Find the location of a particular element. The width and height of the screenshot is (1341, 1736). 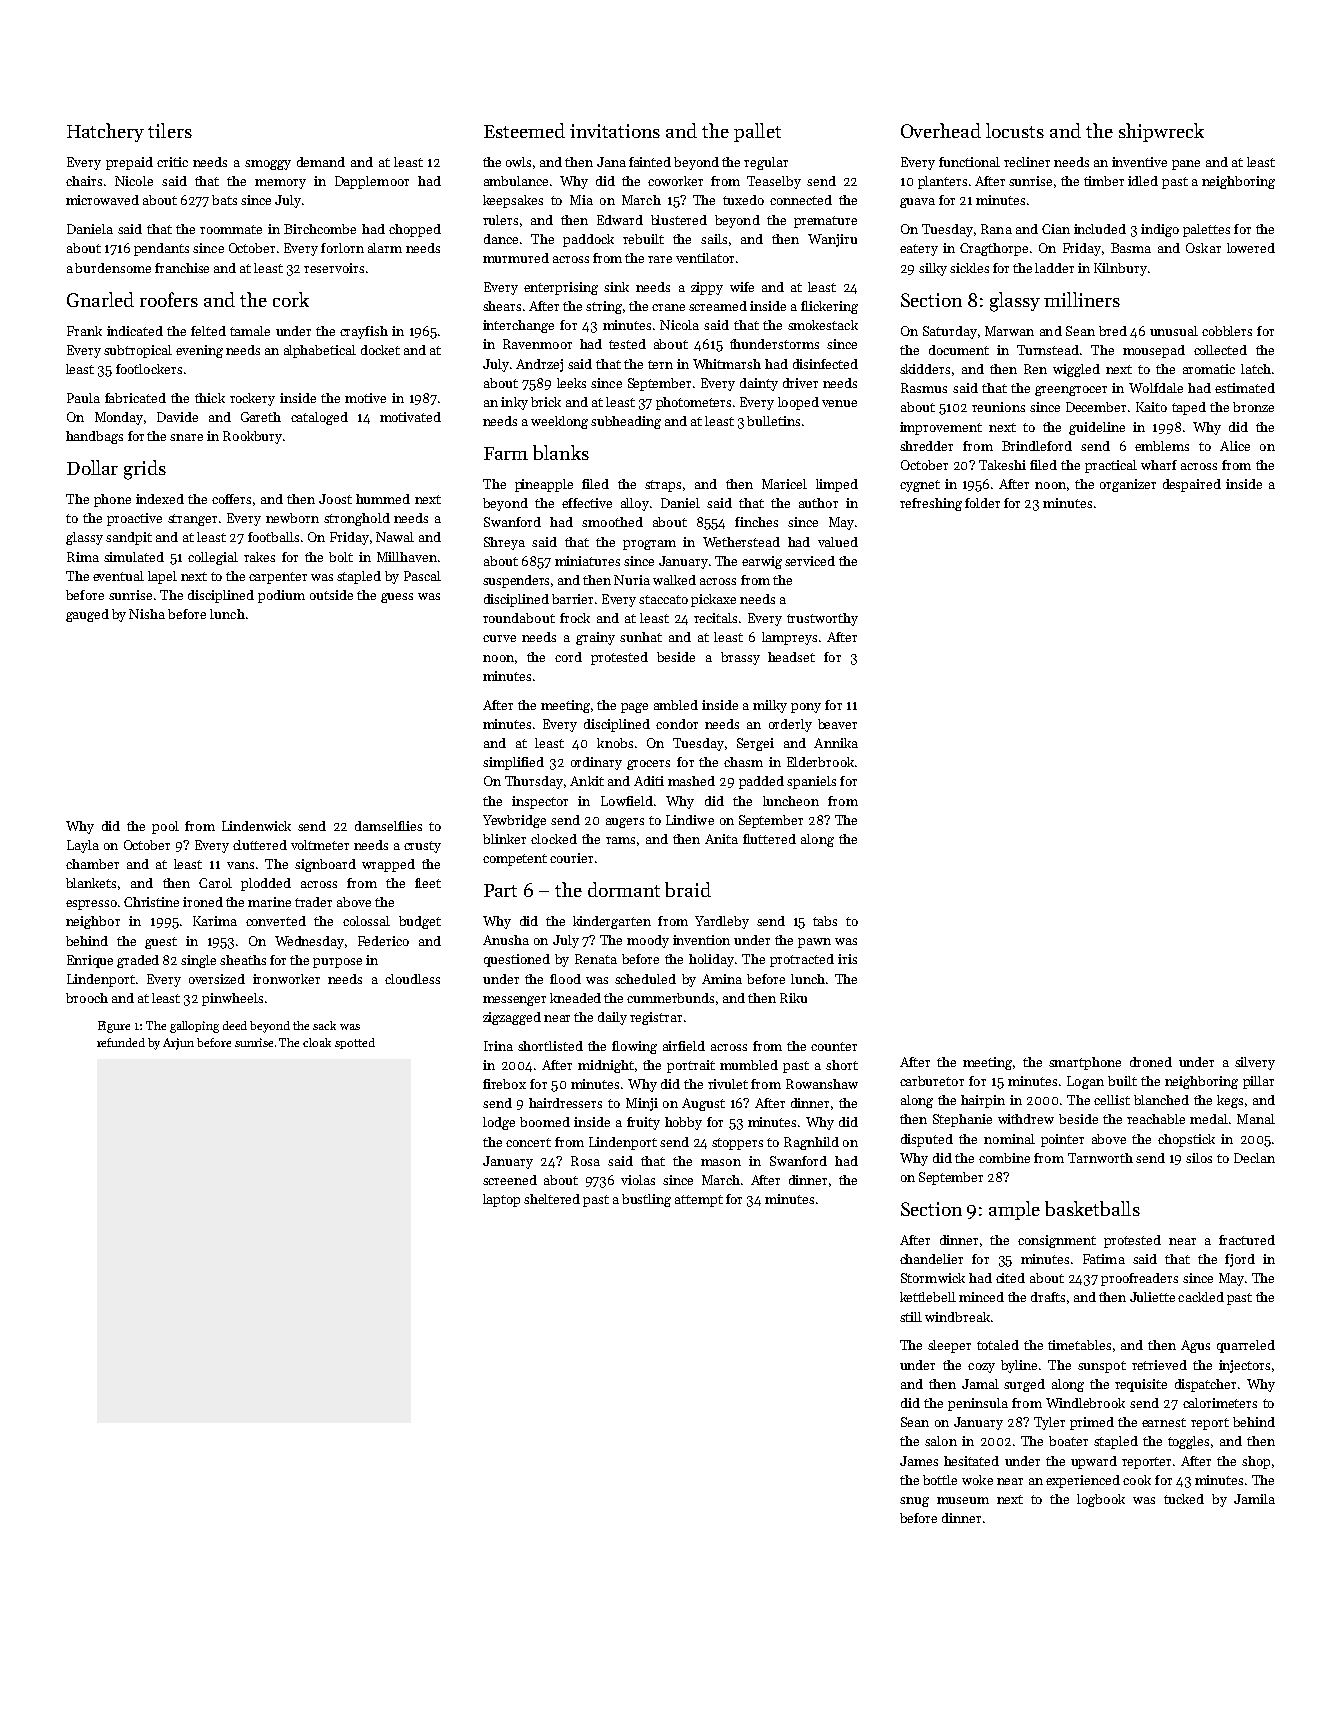

museum is located at coordinates (963, 1500).
